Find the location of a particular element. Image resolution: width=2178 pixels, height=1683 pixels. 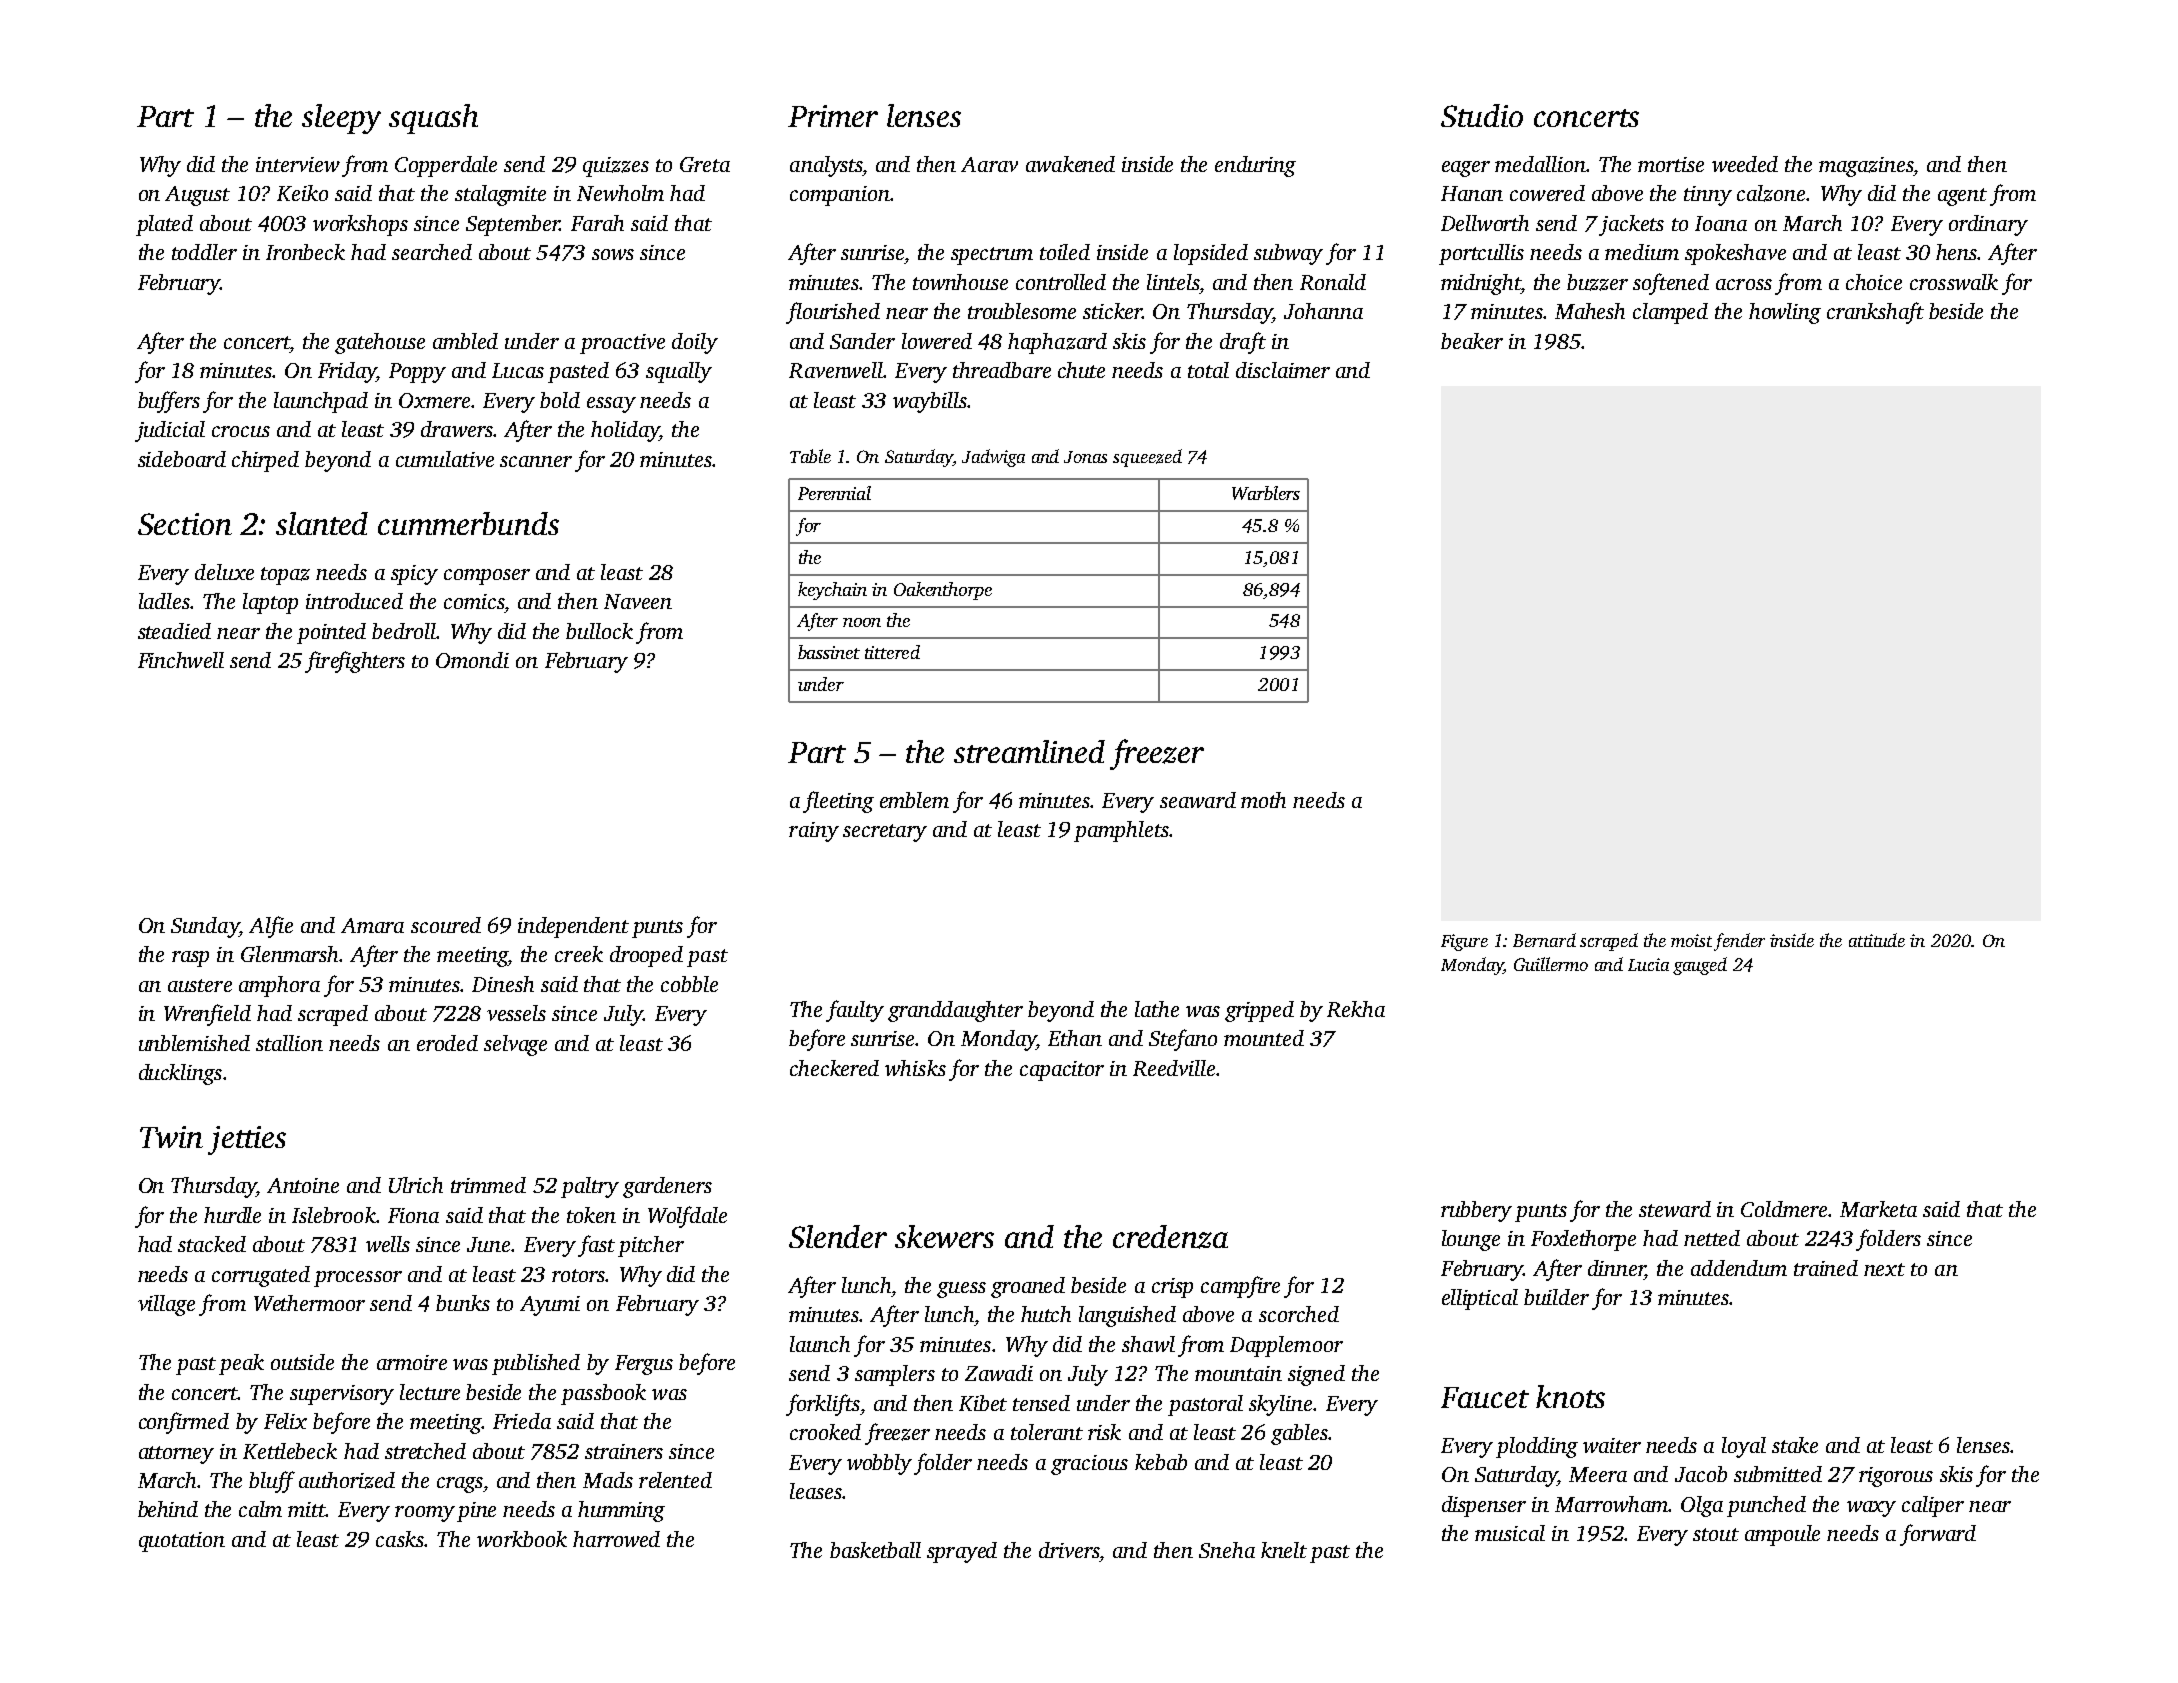

magazines is located at coordinates (1866, 167).
